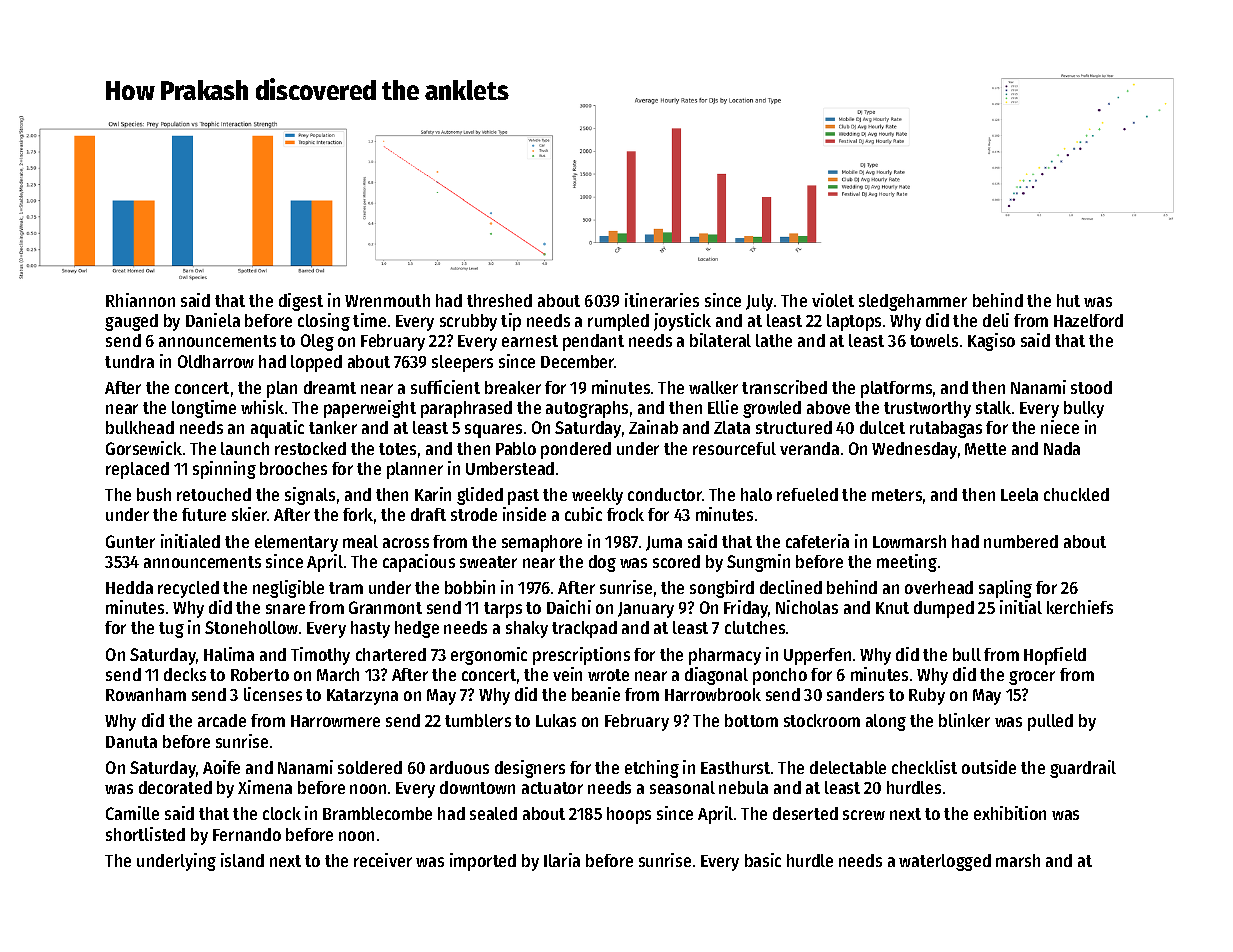  Describe the element at coordinates (221, 767) in the screenshot. I see `Aoife` at that location.
